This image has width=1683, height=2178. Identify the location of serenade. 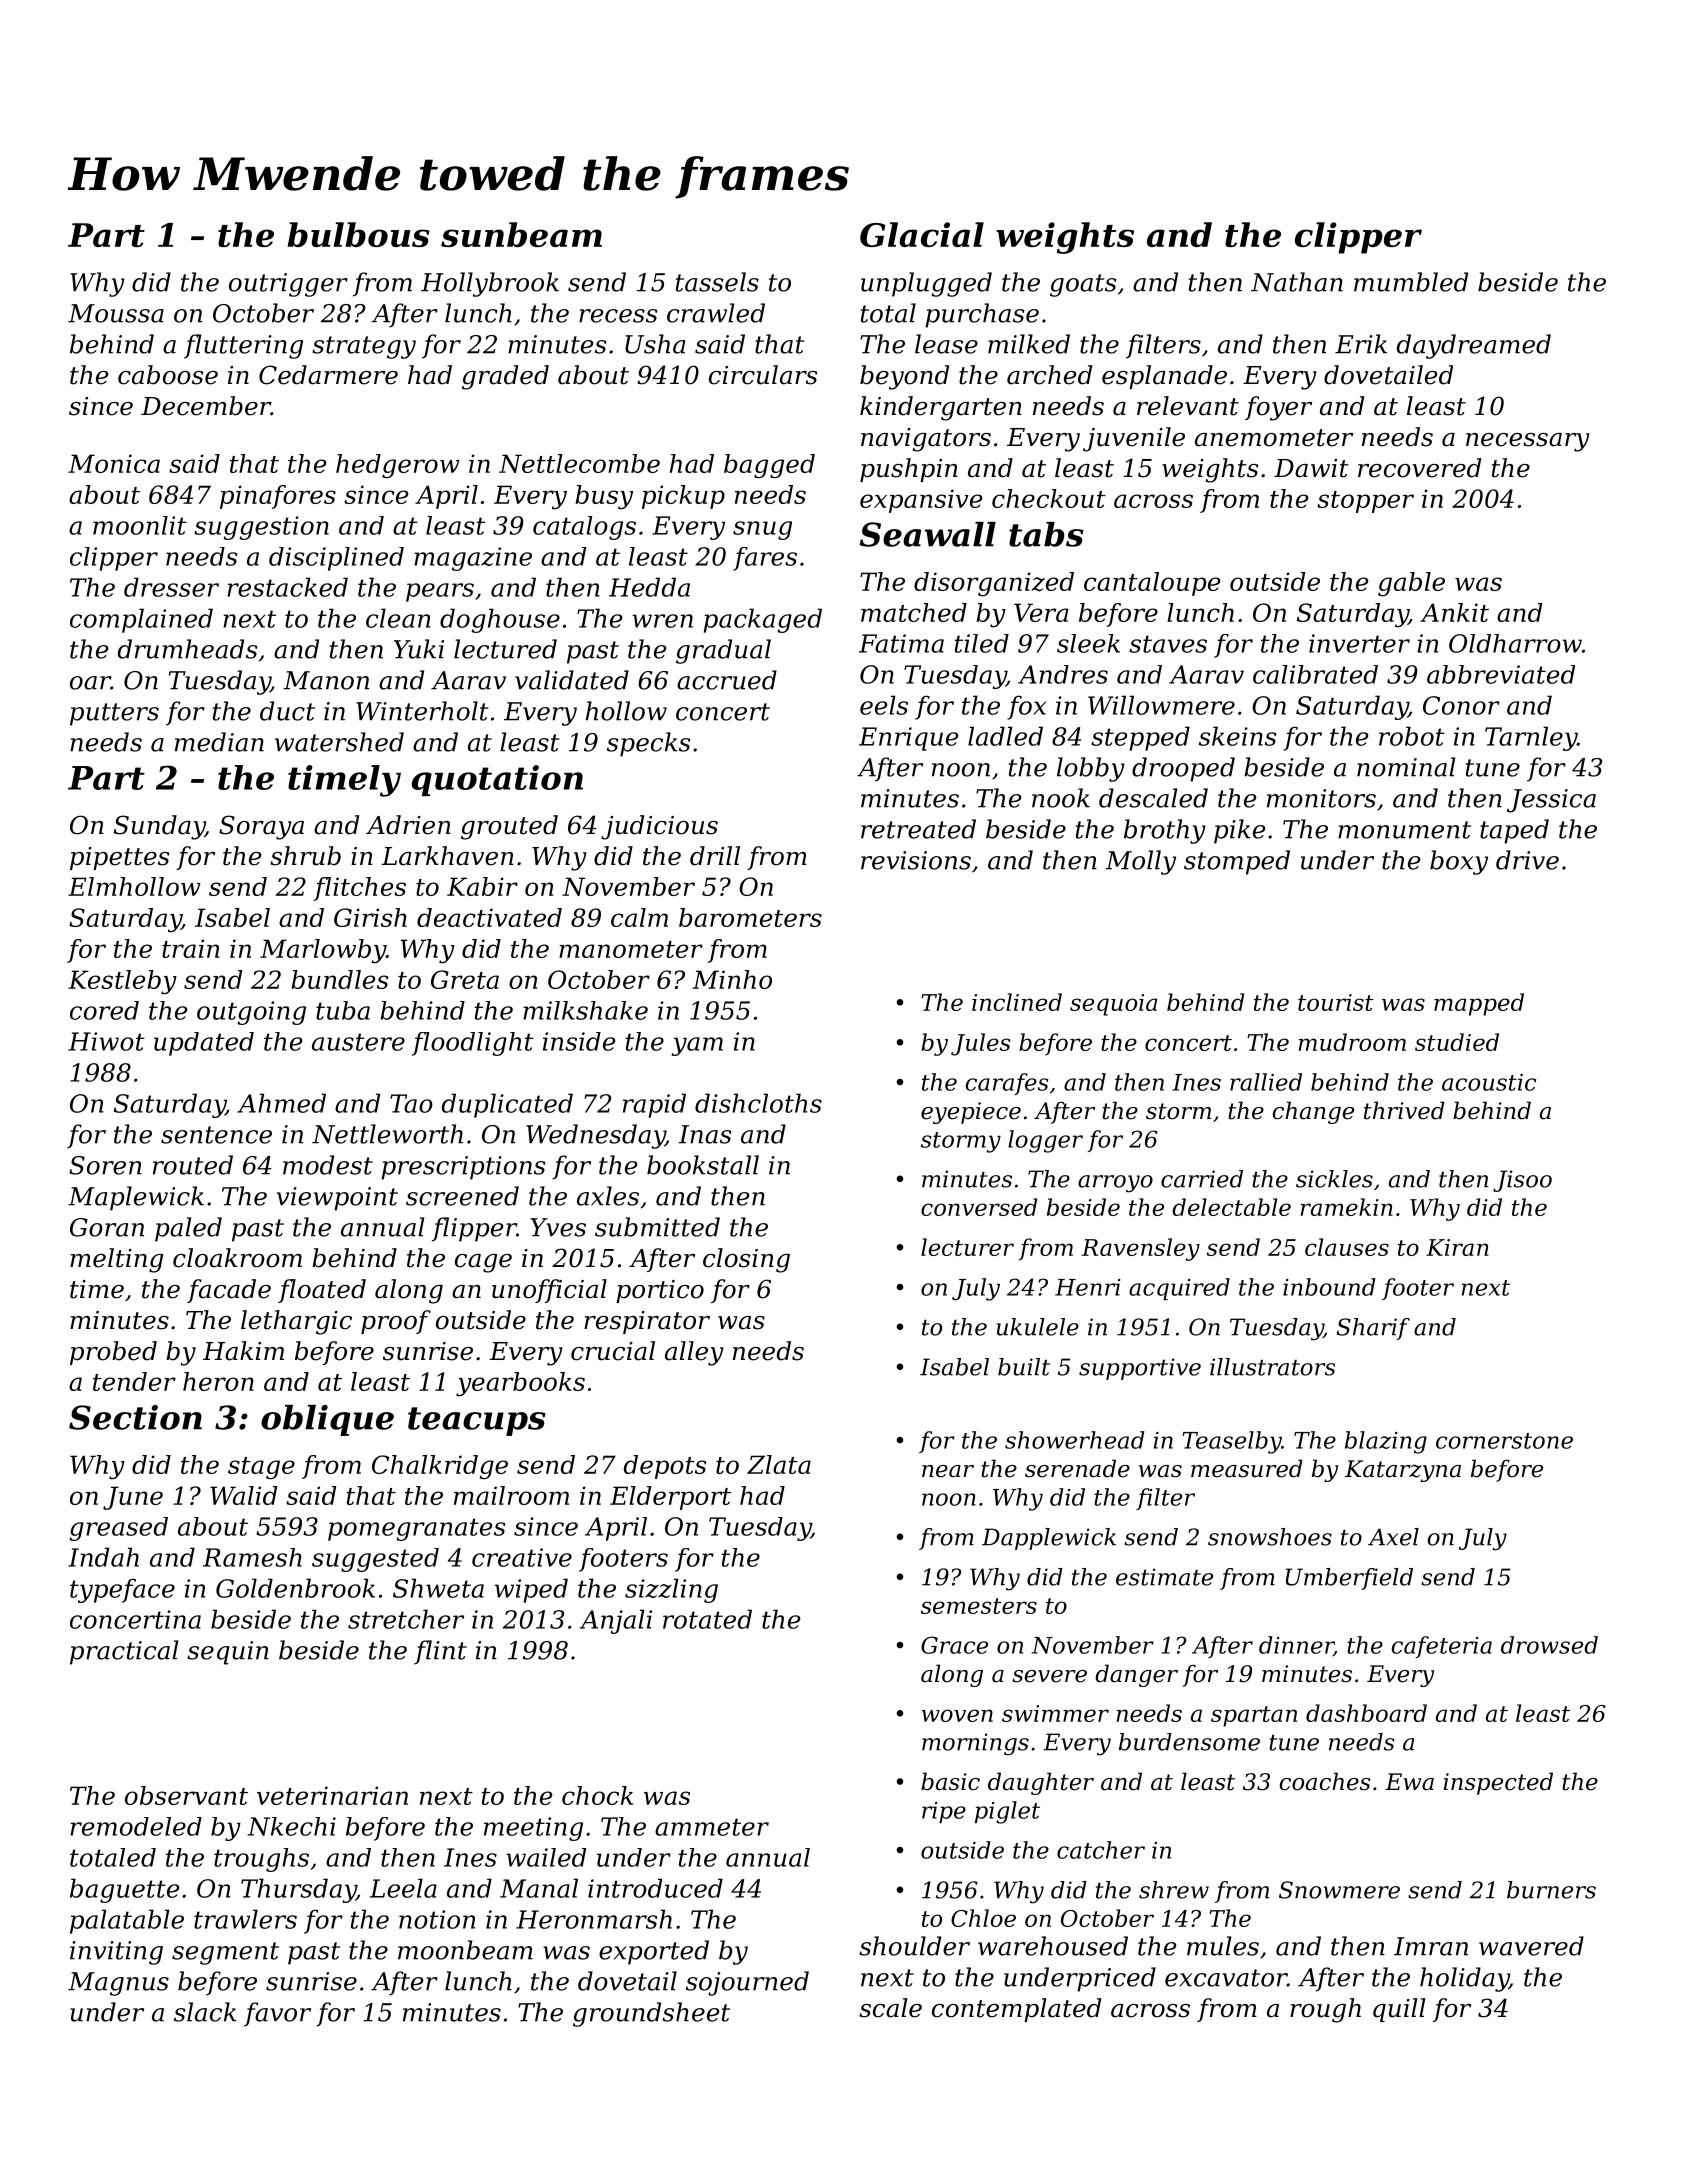
(1077, 1468).
